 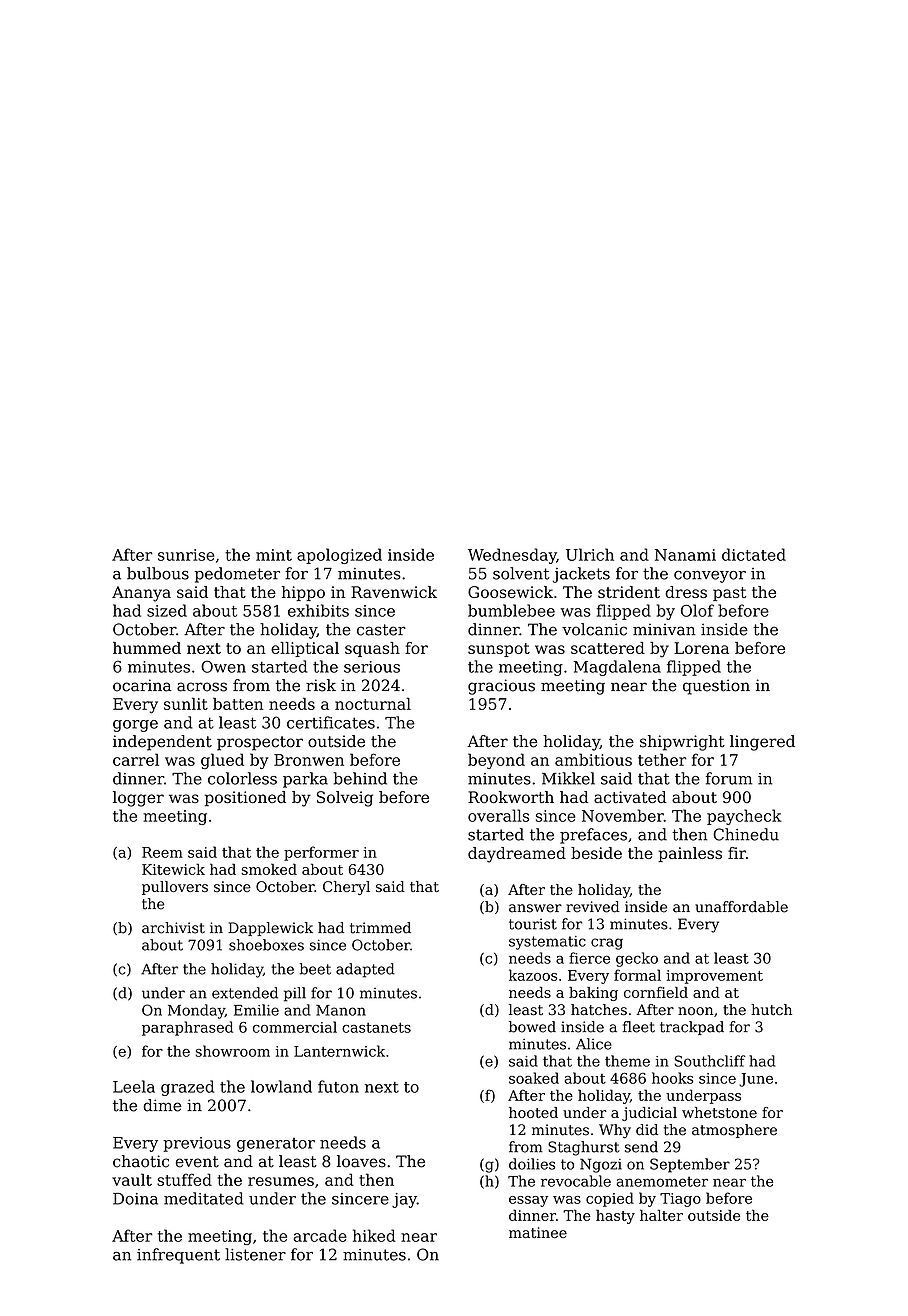 I want to click on forum, so click(x=729, y=778).
